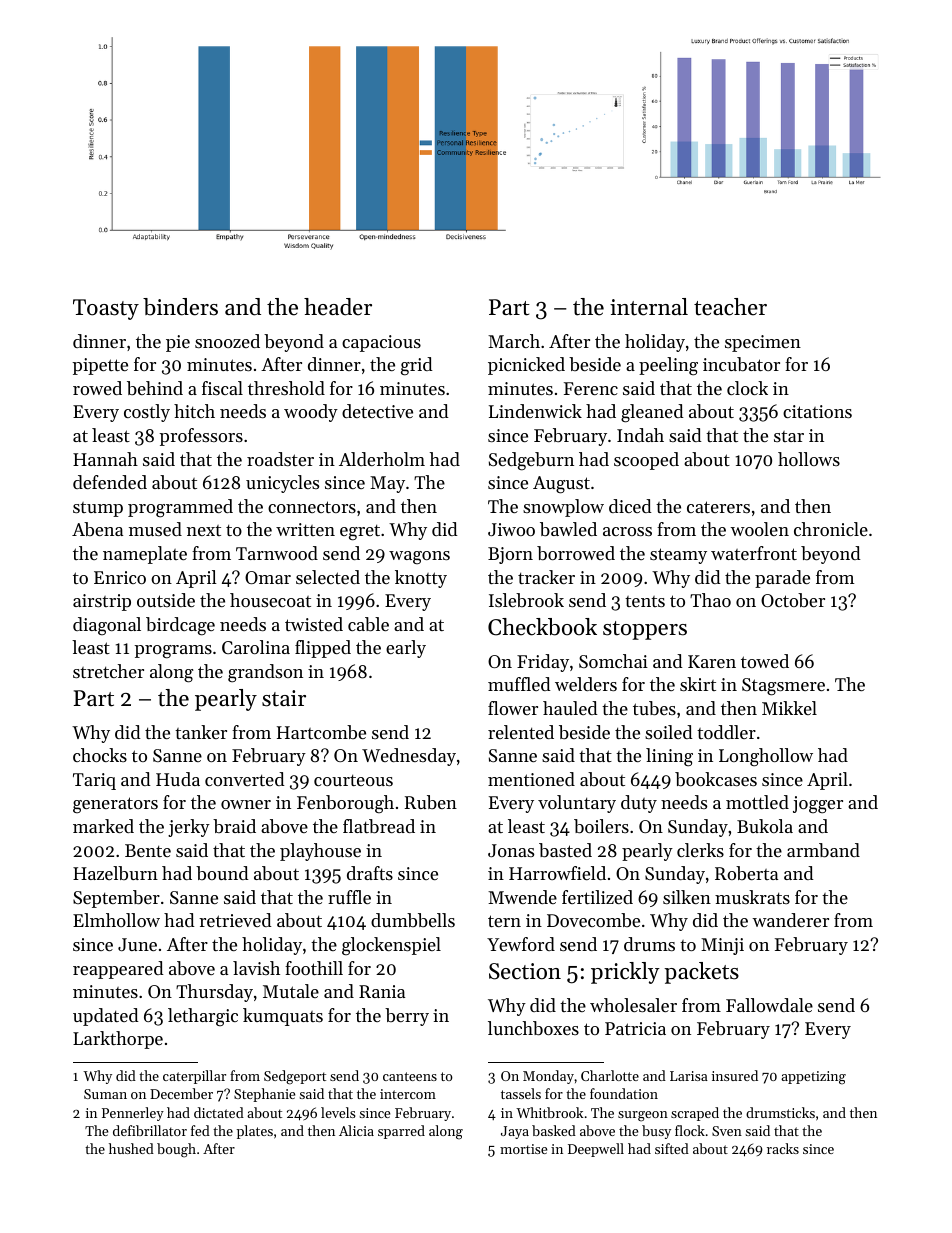 This screenshot has width=952, height=1233. Describe the element at coordinates (180, 307) in the screenshot. I see `binders` at that location.
